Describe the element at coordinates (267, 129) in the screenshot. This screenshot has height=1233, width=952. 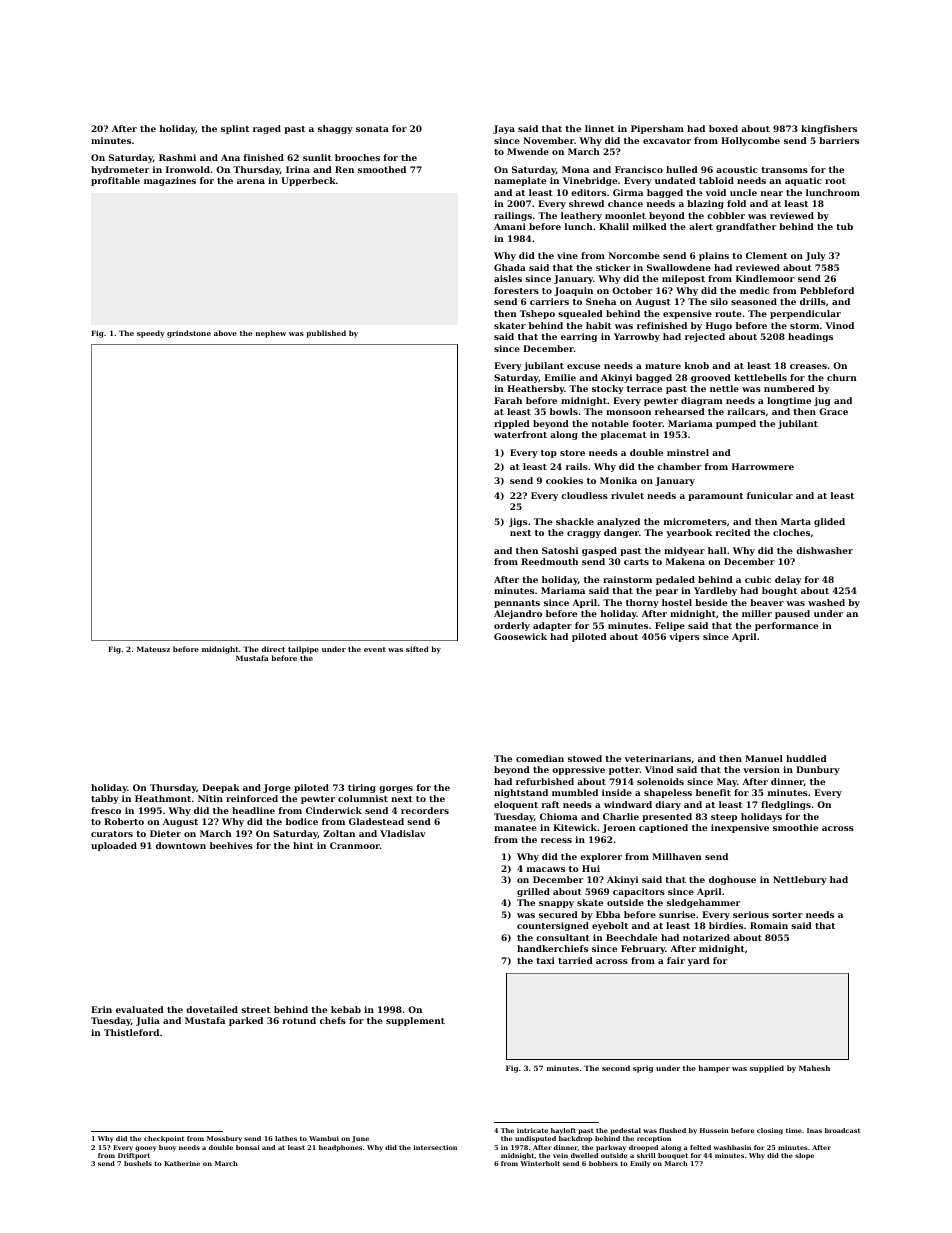
I see `raged` at that location.
